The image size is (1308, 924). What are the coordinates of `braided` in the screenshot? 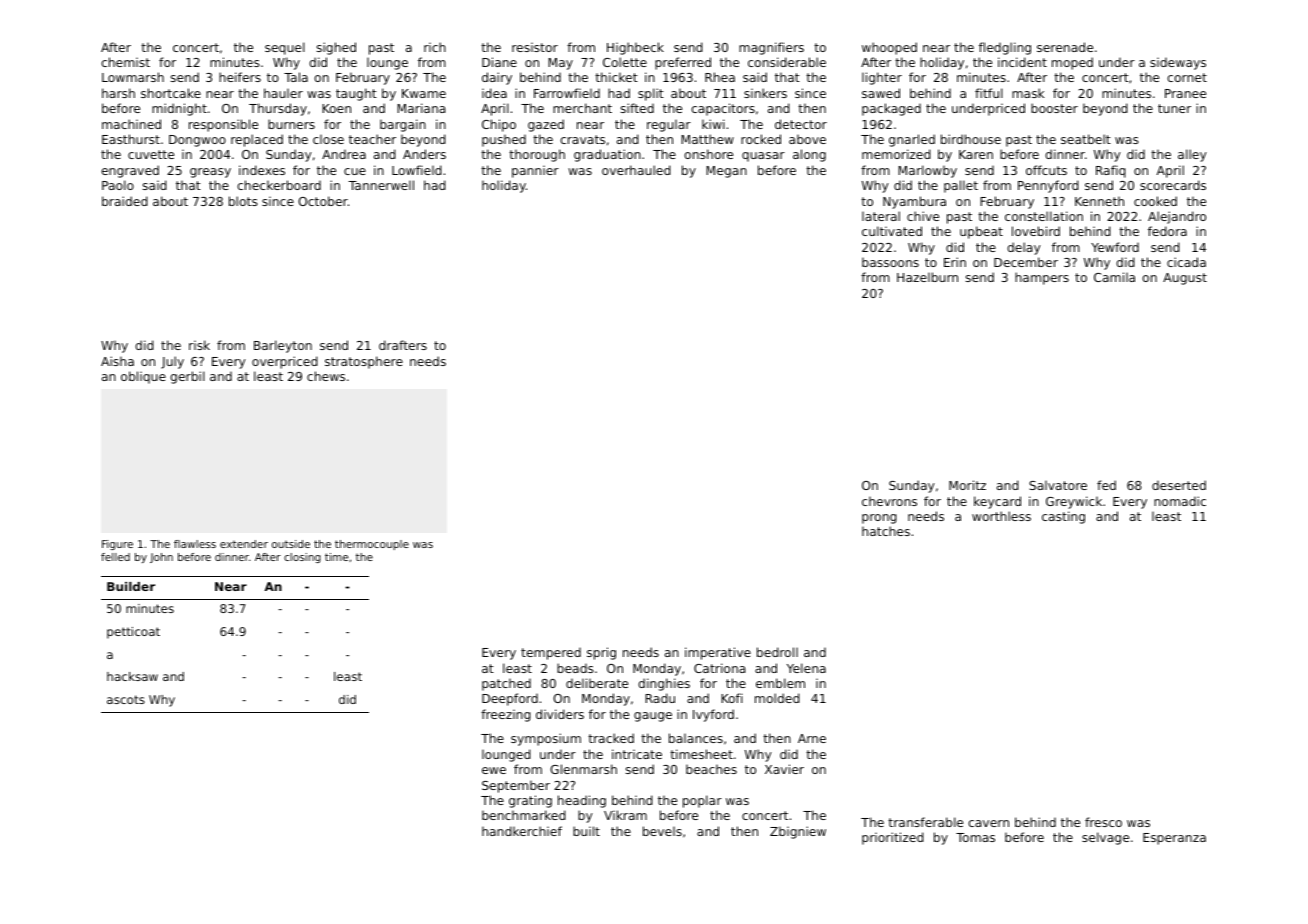 It's located at (125, 201).
